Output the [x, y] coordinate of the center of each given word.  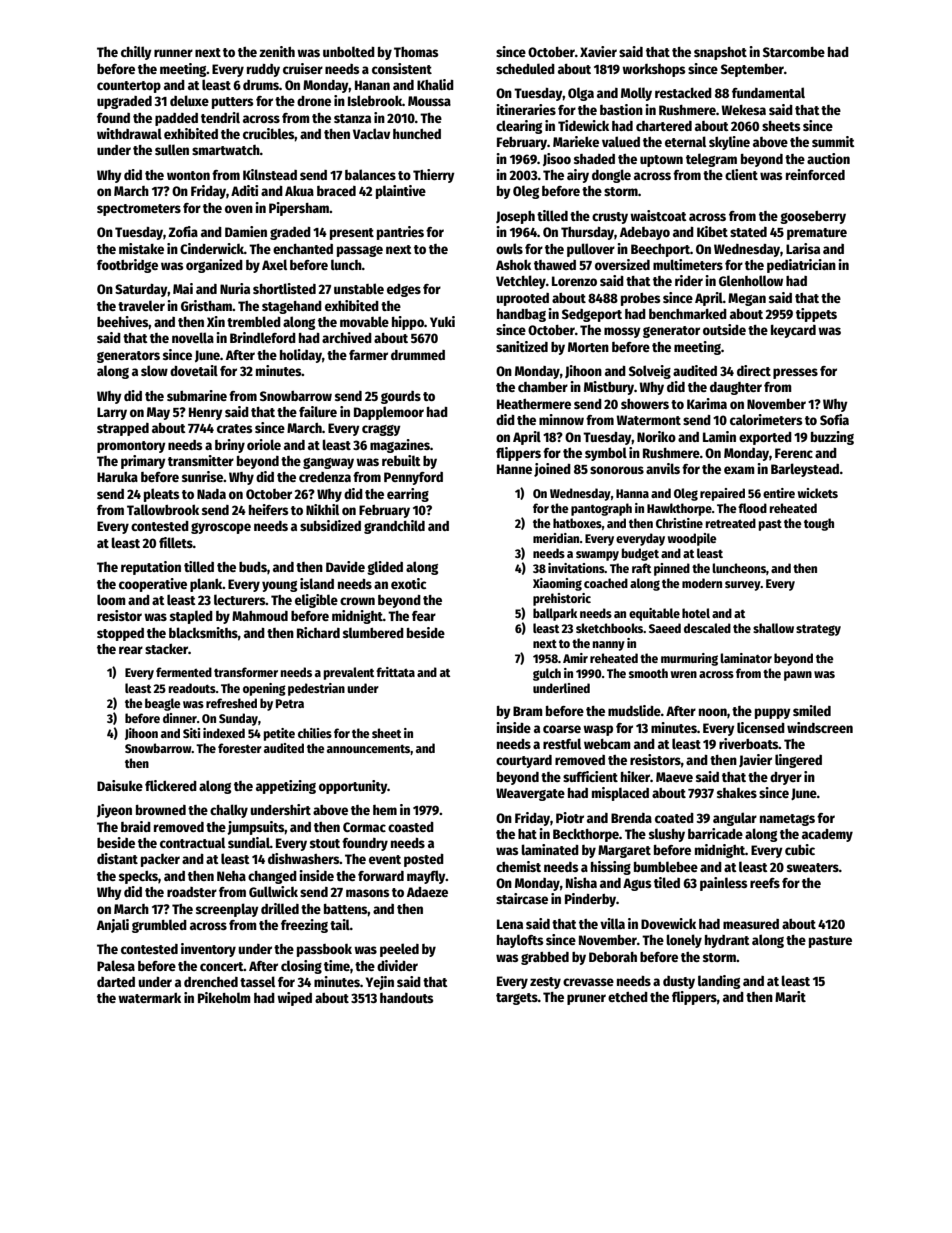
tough [819, 524]
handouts [407, 998]
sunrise [202, 476]
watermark [149, 998]
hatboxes [577, 523]
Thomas [416, 52]
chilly [136, 53]
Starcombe [794, 52]
